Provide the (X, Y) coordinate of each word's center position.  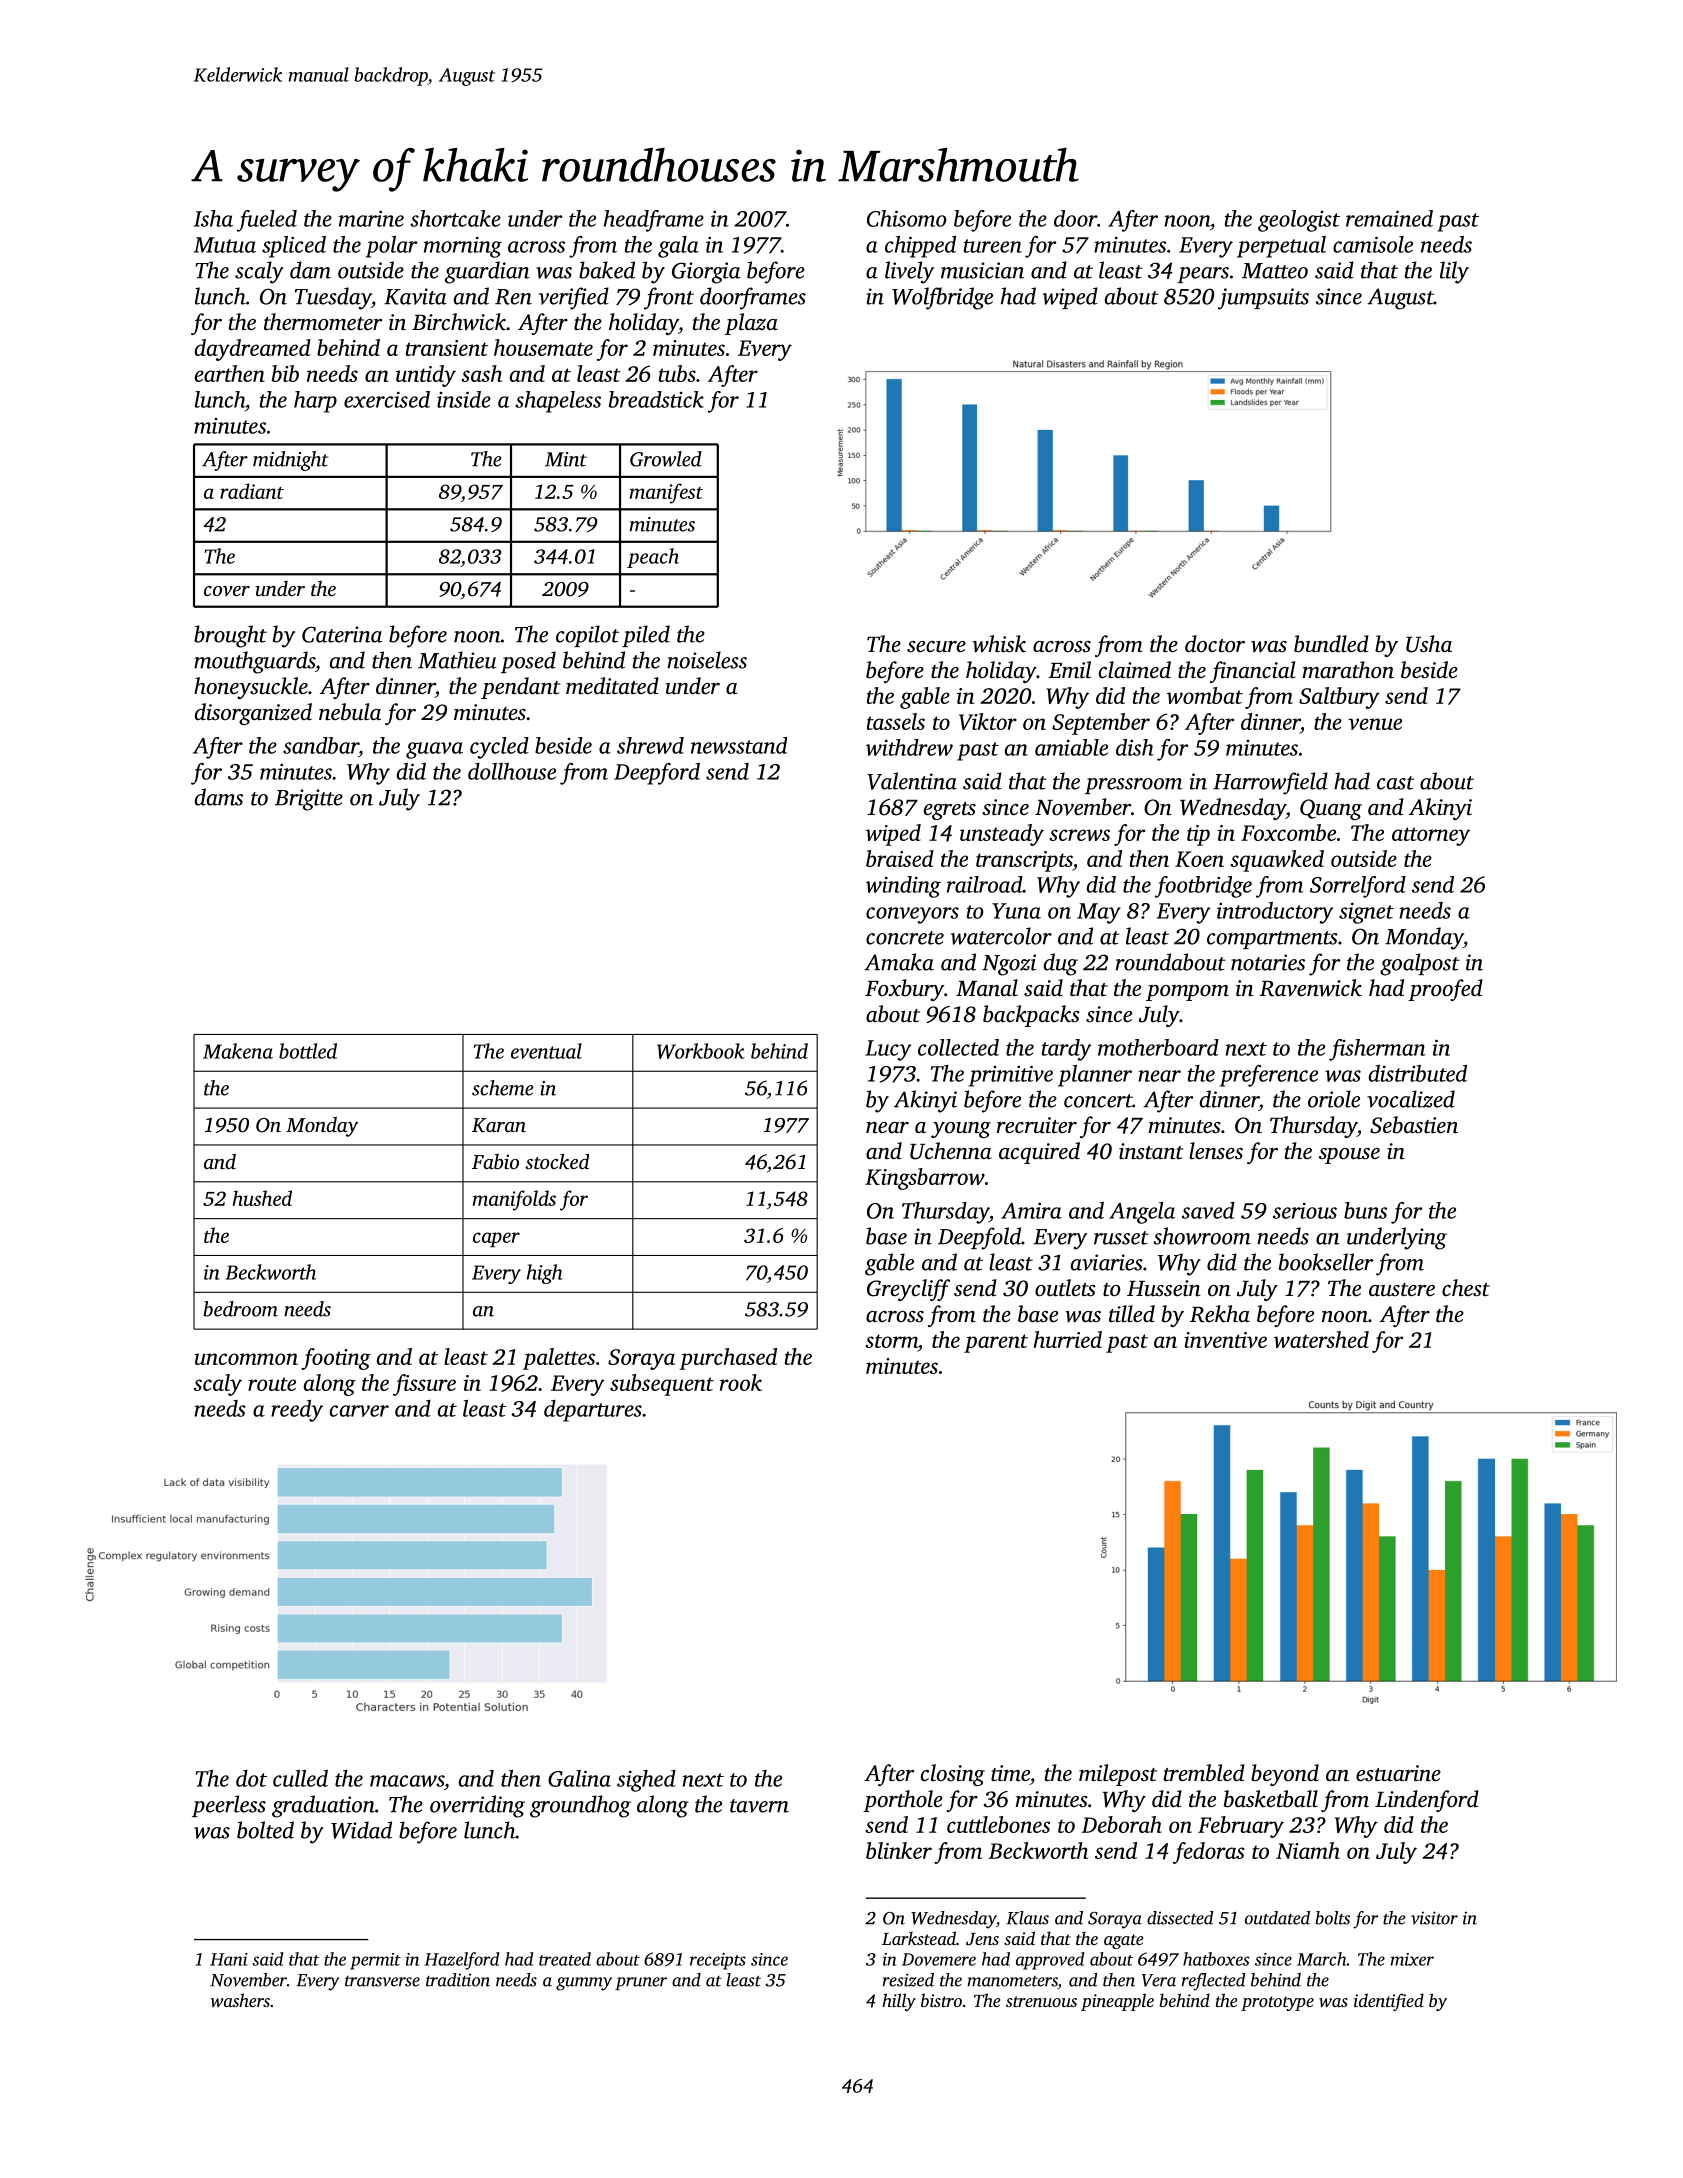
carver (359, 1411)
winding (903, 887)
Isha (213, 218)
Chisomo (907, 218)
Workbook (701, 1051)
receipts (718, 1961)
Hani (229, 1959)
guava (434, 750)
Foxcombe (1288, 832)
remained (1389, 218)
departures (593, 1411)
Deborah (1121, 1824)
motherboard (1158, 1047)
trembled (1204, 1773)
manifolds (514, 1200)
